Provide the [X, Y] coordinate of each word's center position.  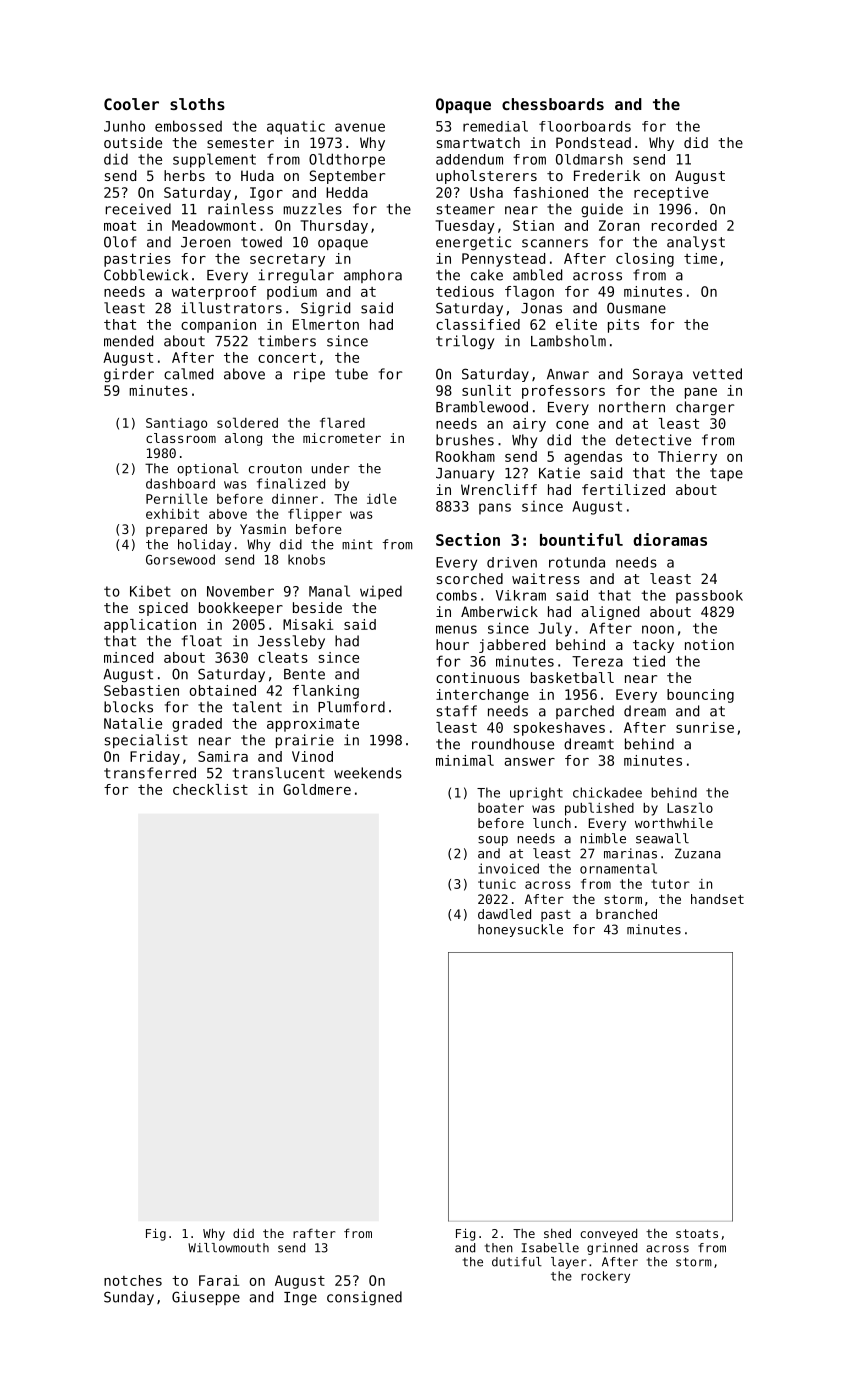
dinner [295, 499]
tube [351, 374]
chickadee [607, 792]
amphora [373, 276]
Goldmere [317, 789]
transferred [150, 773]
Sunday [129, 1298]
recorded [684, 225]
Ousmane [636, 308]
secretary [287, 260]
